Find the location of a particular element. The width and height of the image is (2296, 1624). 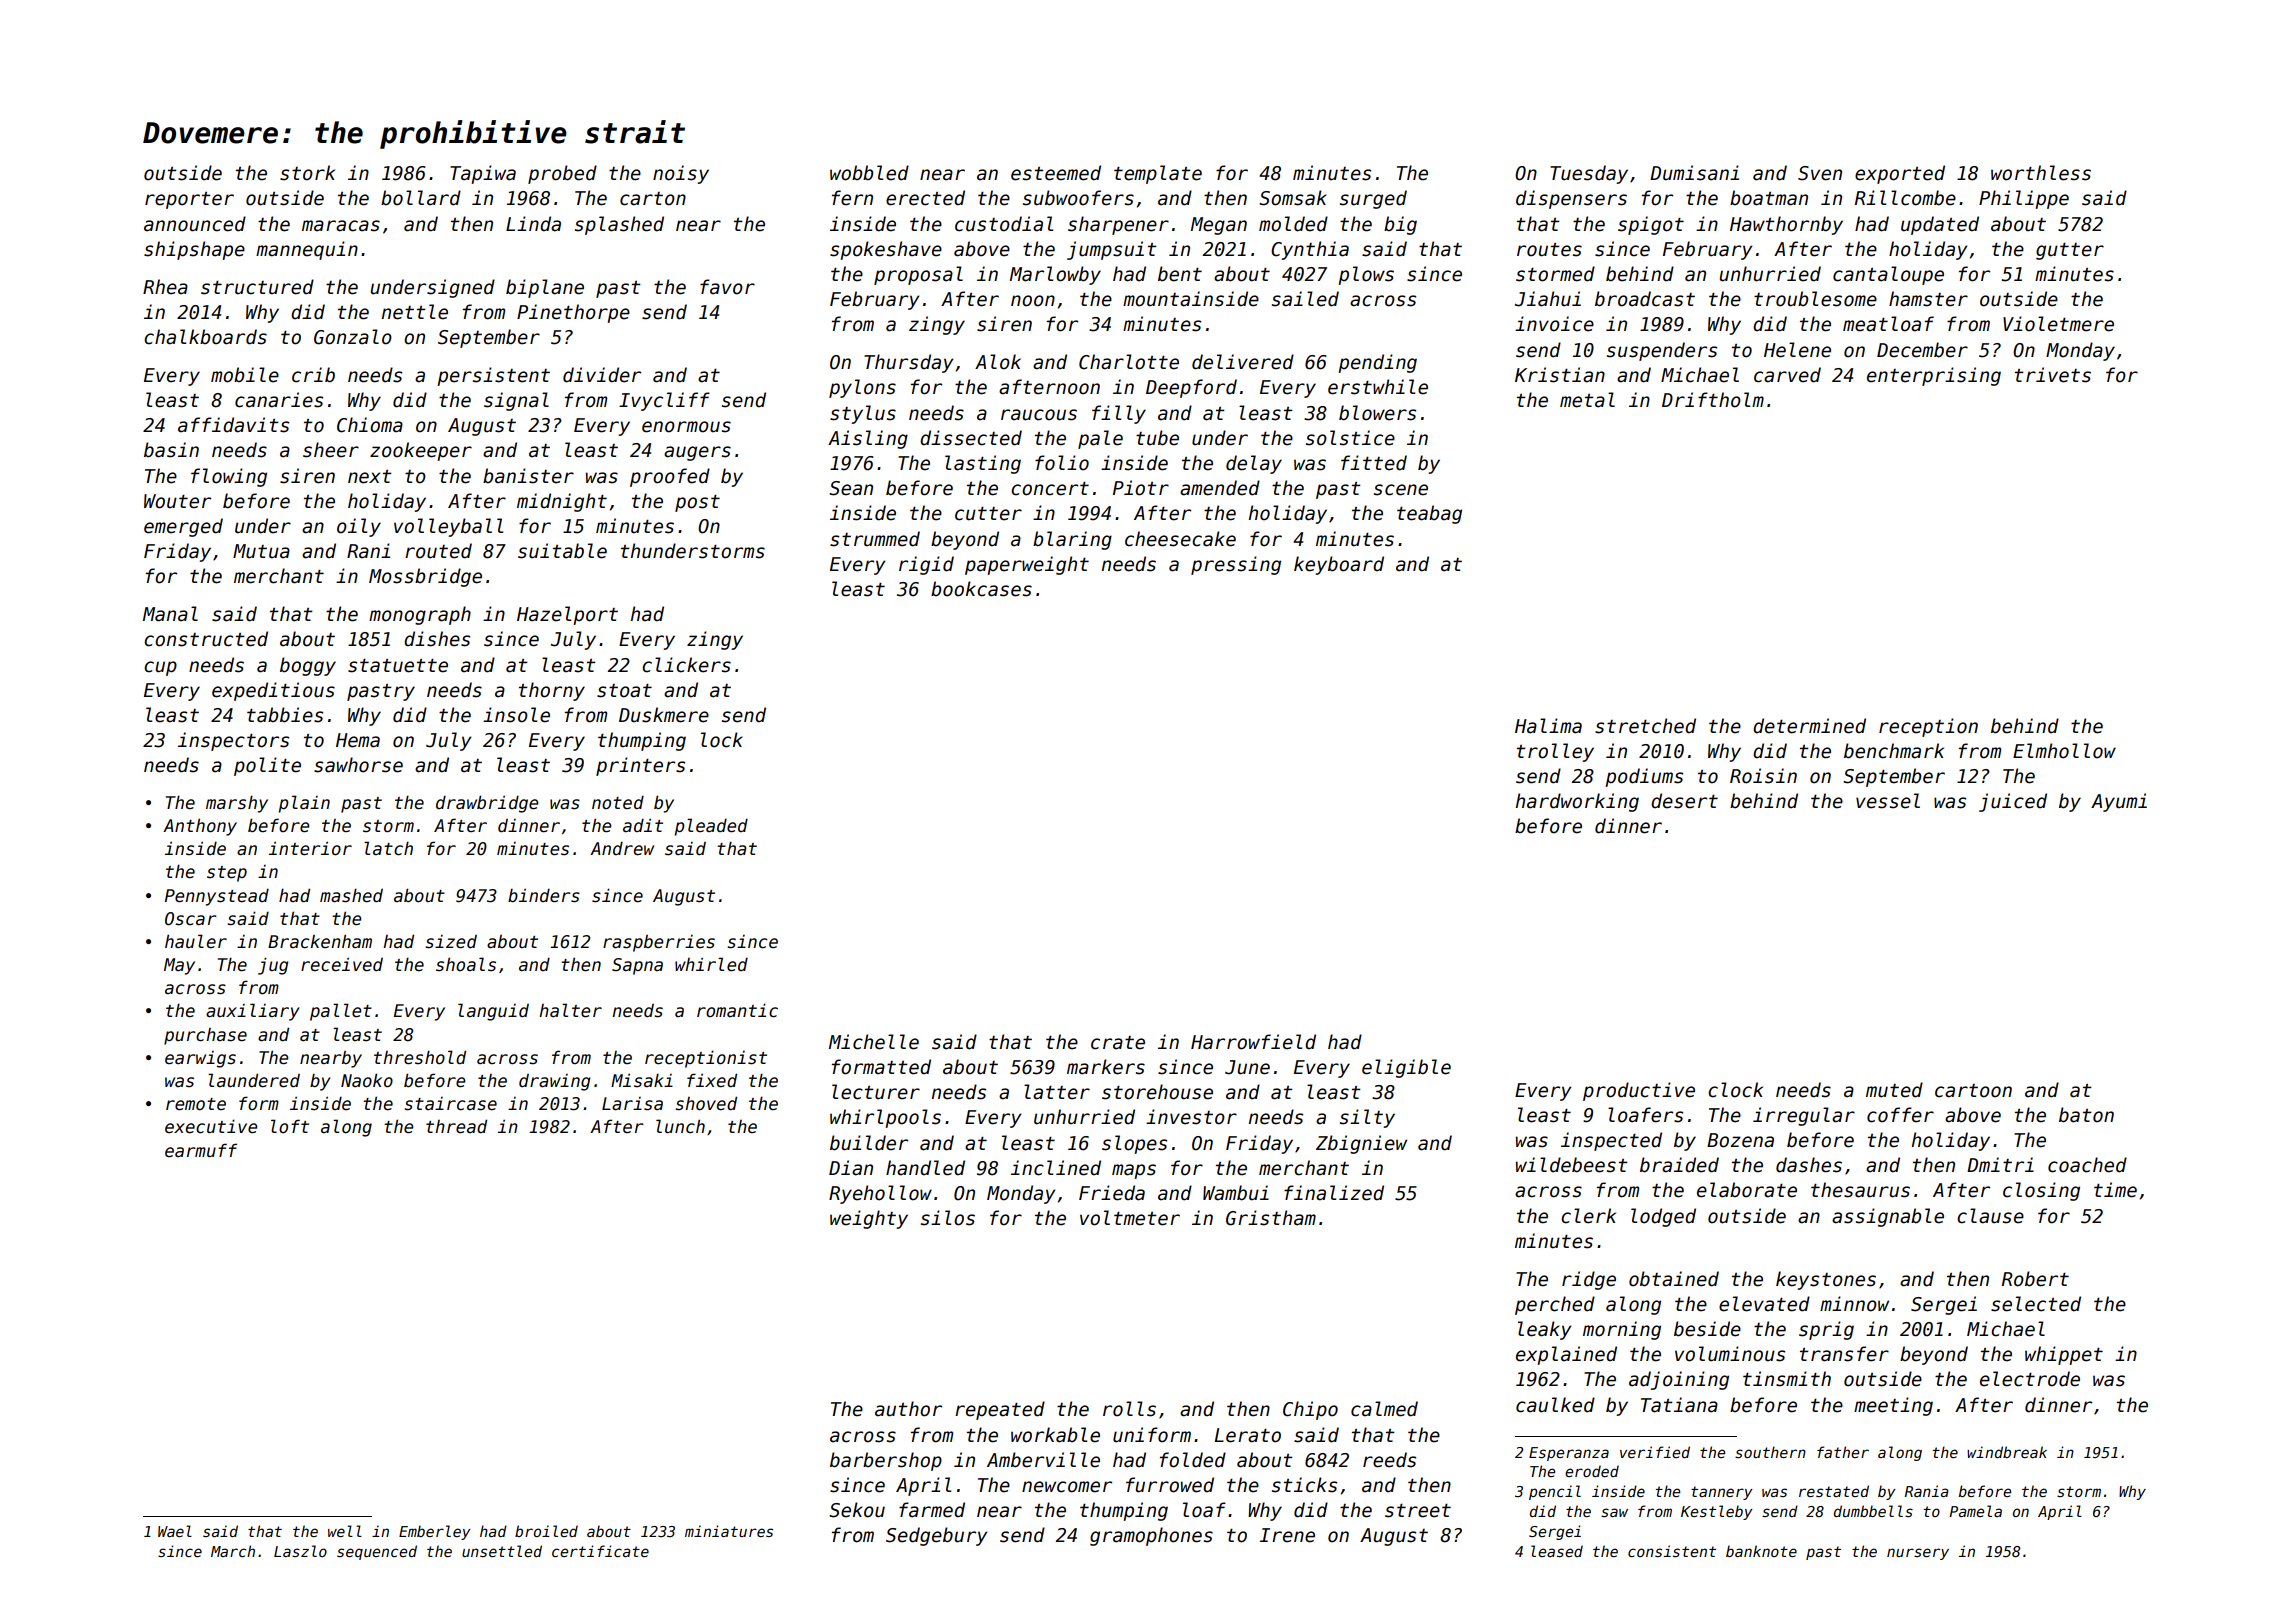

meeting is located at coordinates (1893, 1406).
